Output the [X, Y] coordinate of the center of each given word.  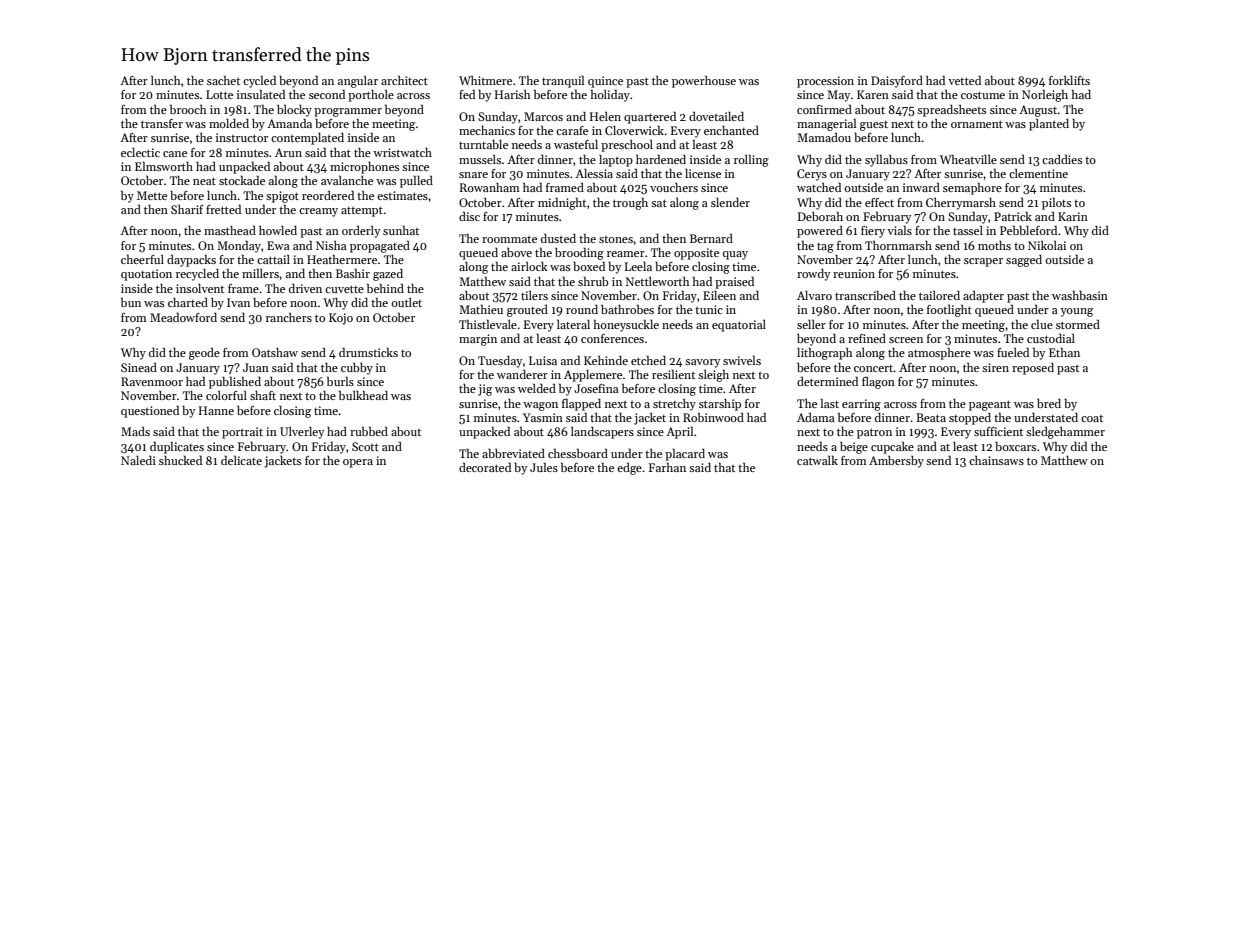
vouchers [674, 187]
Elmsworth [164, 166]
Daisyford [897, 81]
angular [358, 81]
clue [1042, 324]
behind [385, 288]
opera [358, 463]
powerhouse [704, 81]
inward [921, 187]
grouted [527, 310]
